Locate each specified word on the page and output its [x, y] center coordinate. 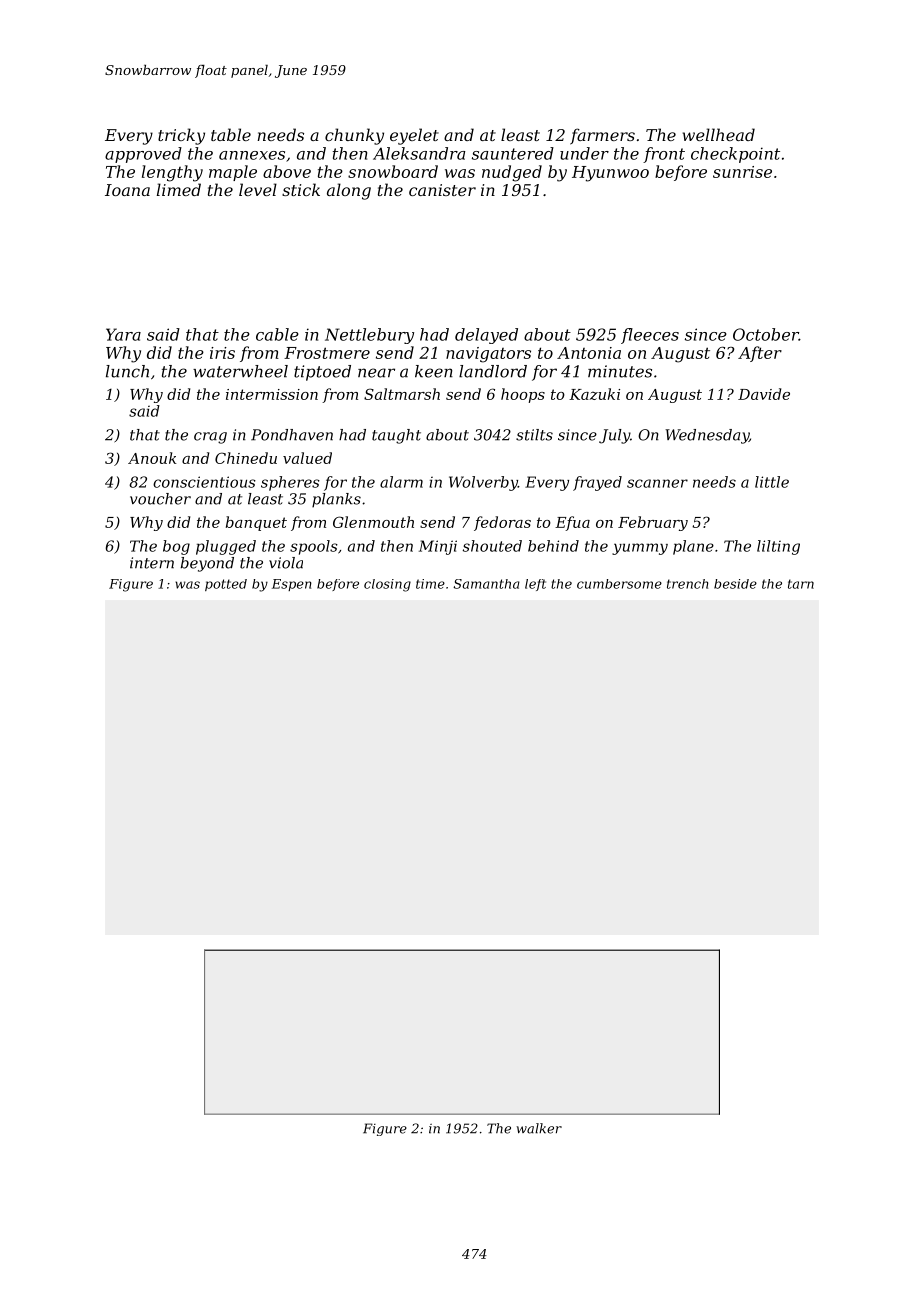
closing [387, 585]
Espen [292, 585]
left [535, 585]
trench [687, 584]
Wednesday [707, 436]
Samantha [486, 584]
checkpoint [735, 155]
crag [210, 438]
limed [179, 189]
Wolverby [483, 483]
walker [539, 1128]
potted [226, 585]
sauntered [513, 153]
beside [735, 584]
